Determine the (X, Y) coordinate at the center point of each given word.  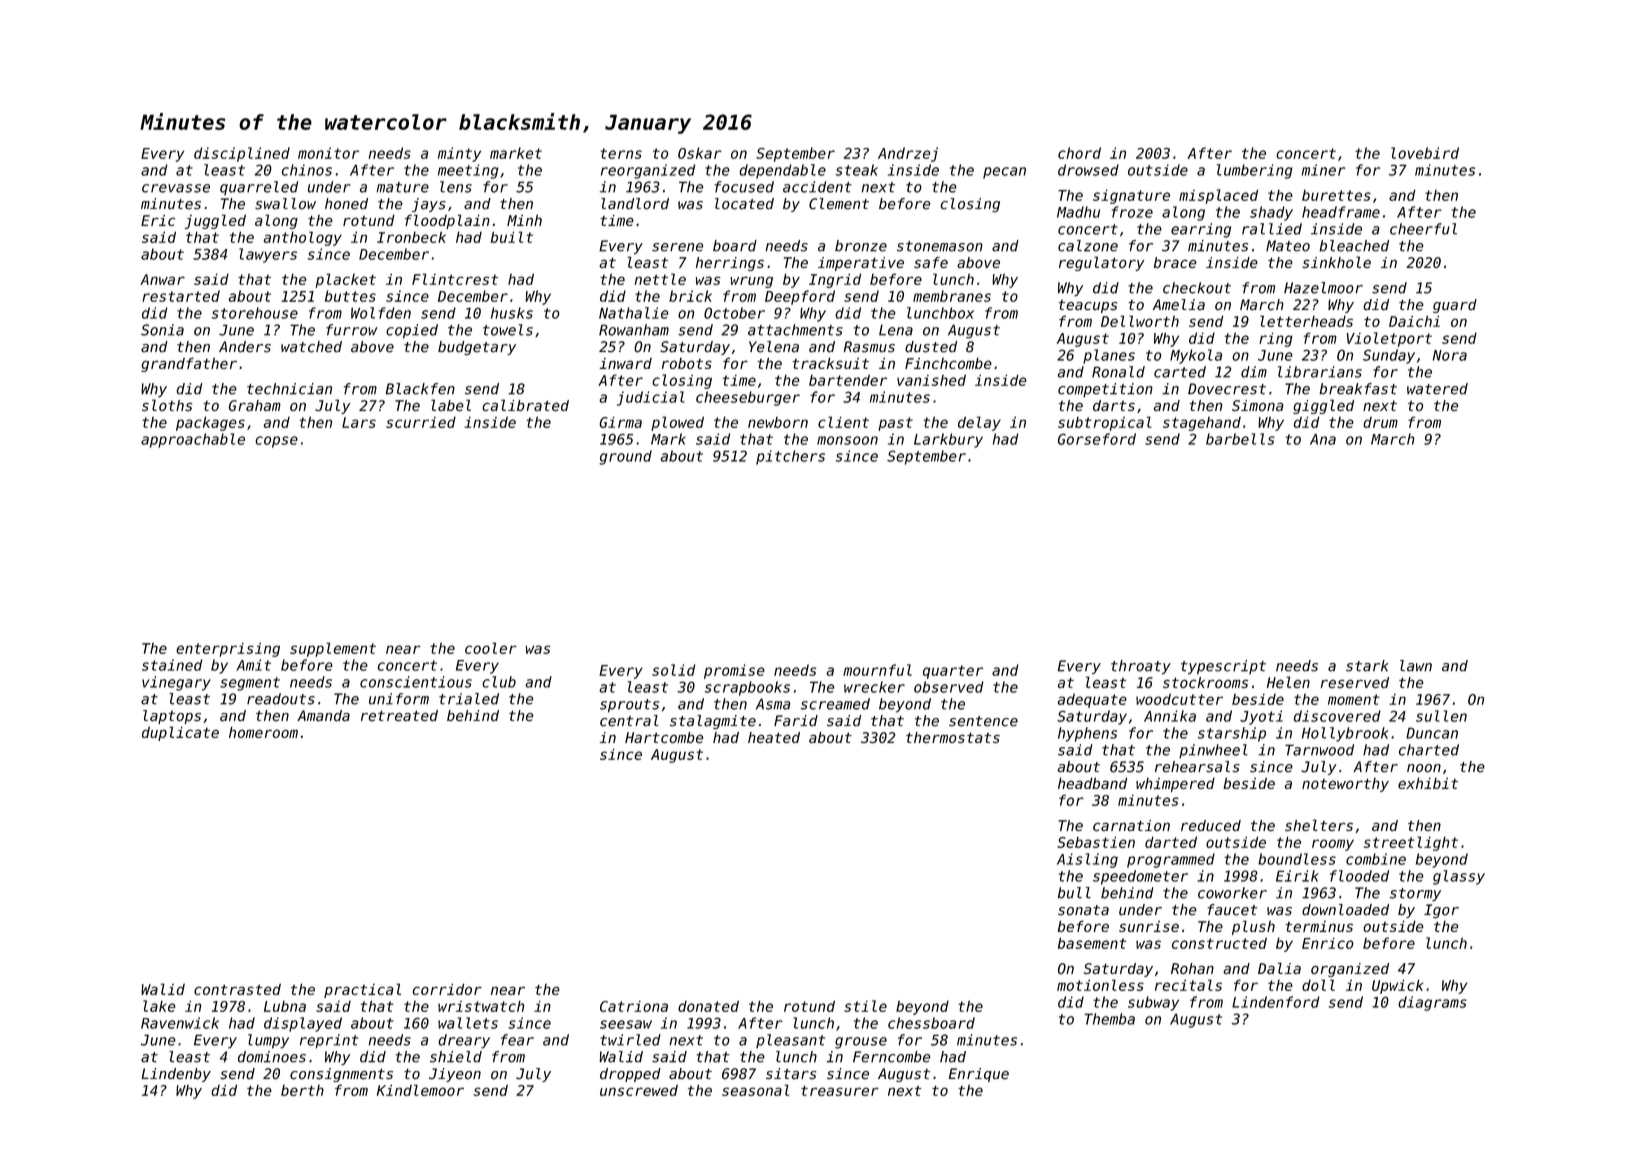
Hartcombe (664, 737)
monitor (328, 153)
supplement (333, 649)
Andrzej (908, 154)
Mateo (1288, 246)
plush (1253, 927)
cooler (491, 648)
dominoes (272, 1057)
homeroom (263, 732)
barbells (1240, 439)
